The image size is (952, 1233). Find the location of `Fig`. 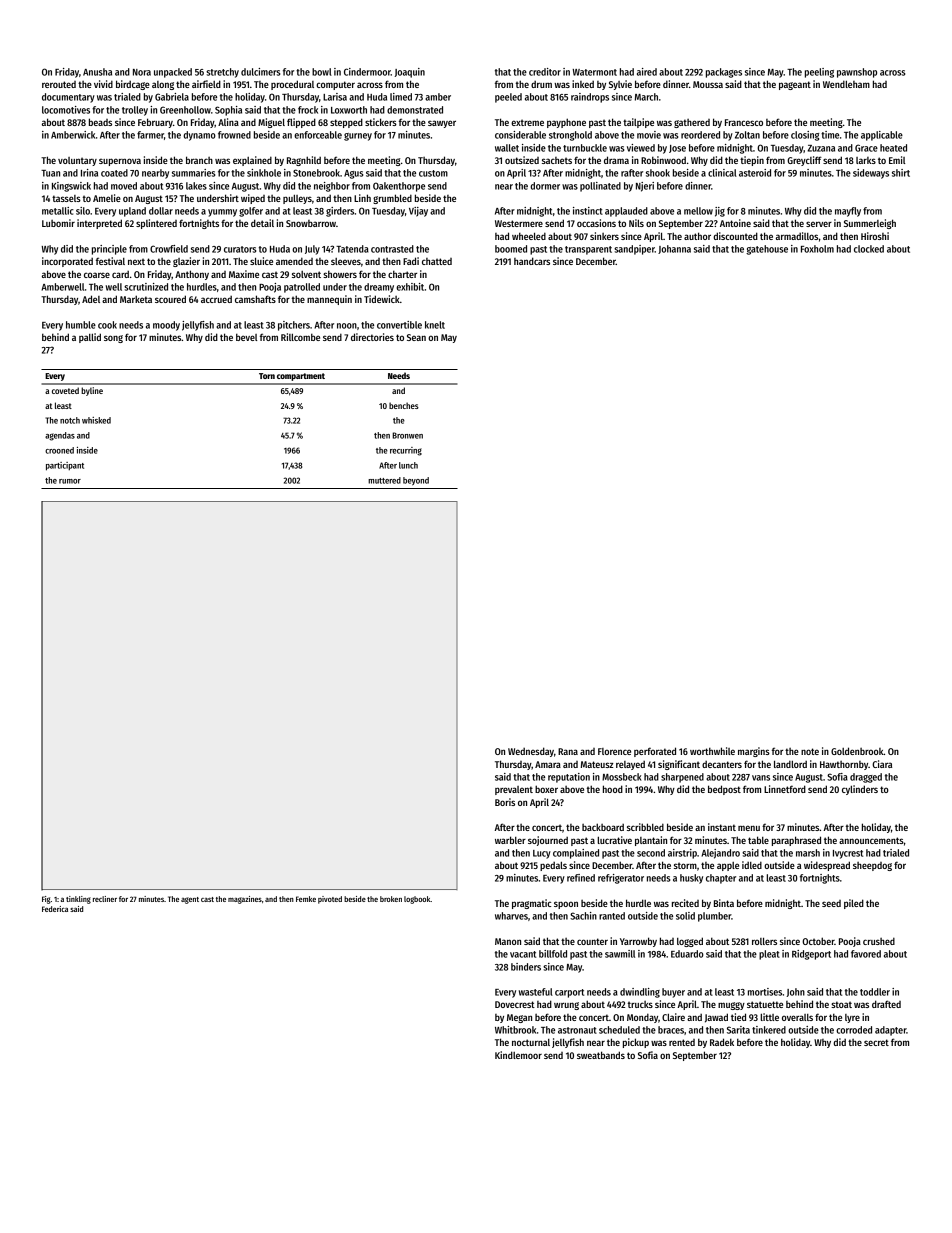

Fig is located at coordinates (46, 900).
